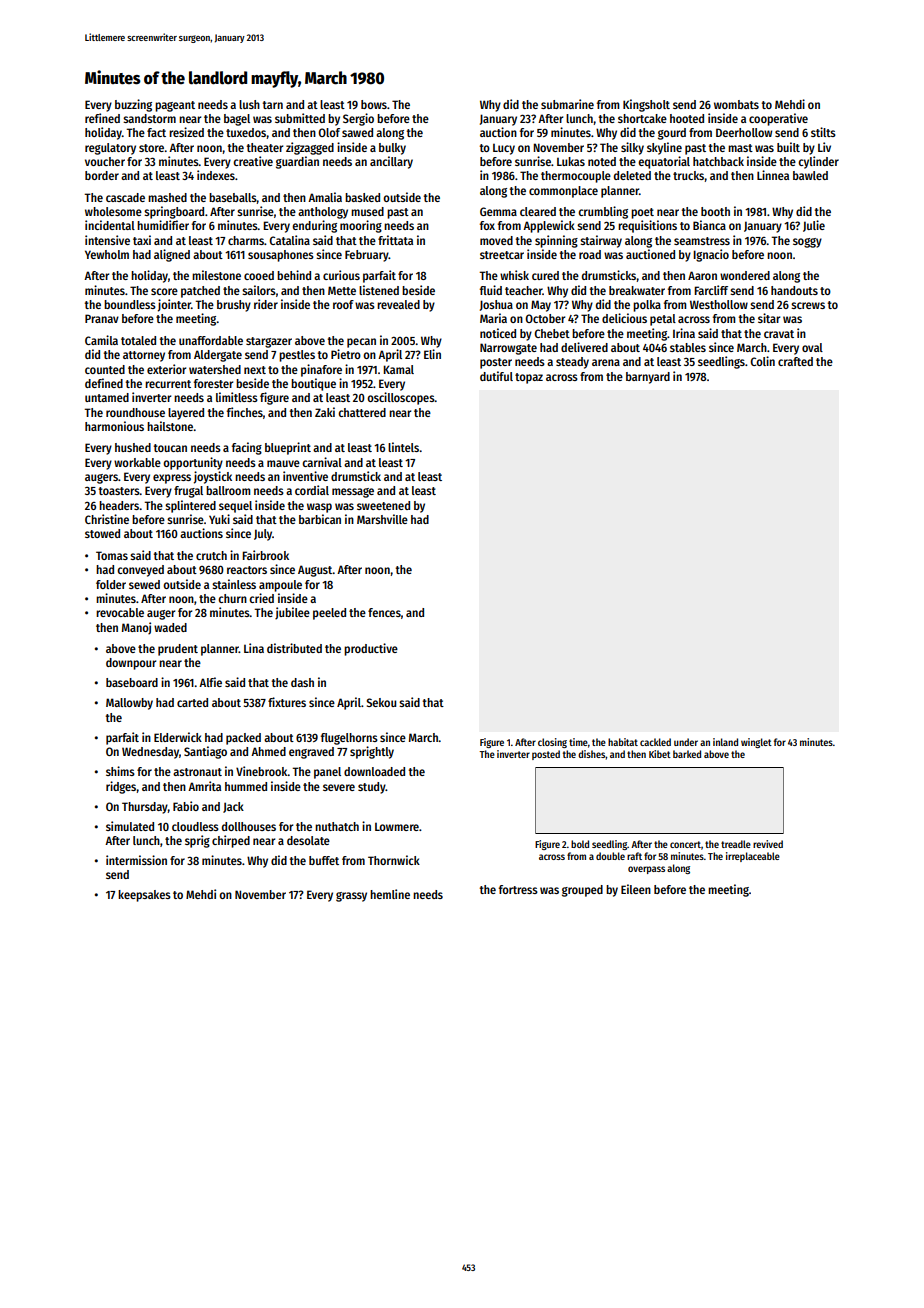 The width and height of the page is (924, 1308). I want to click on bows, so click(374, 104).
